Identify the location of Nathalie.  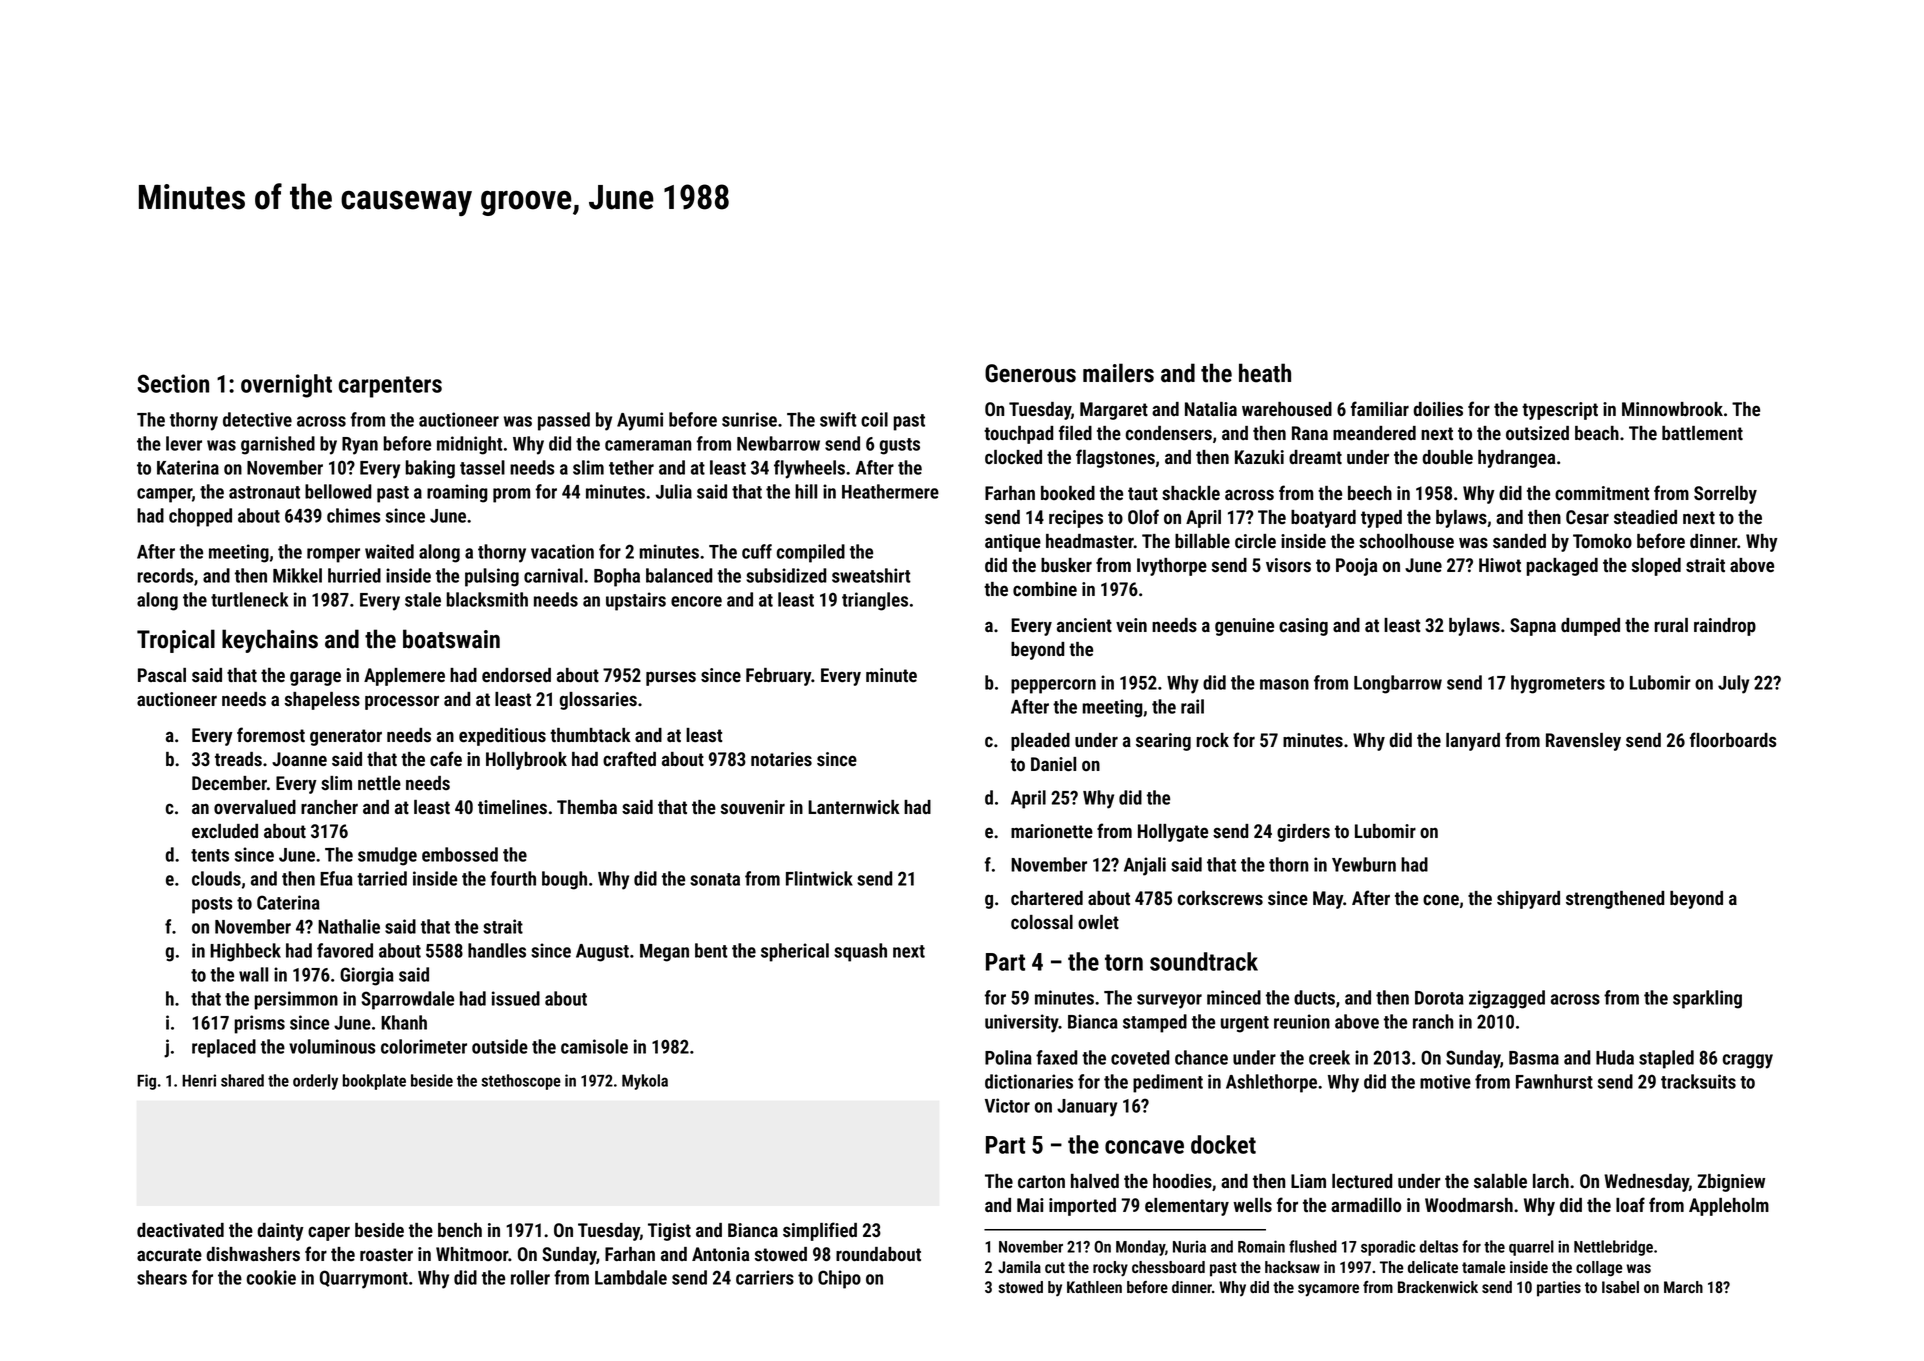
(349, 926).
